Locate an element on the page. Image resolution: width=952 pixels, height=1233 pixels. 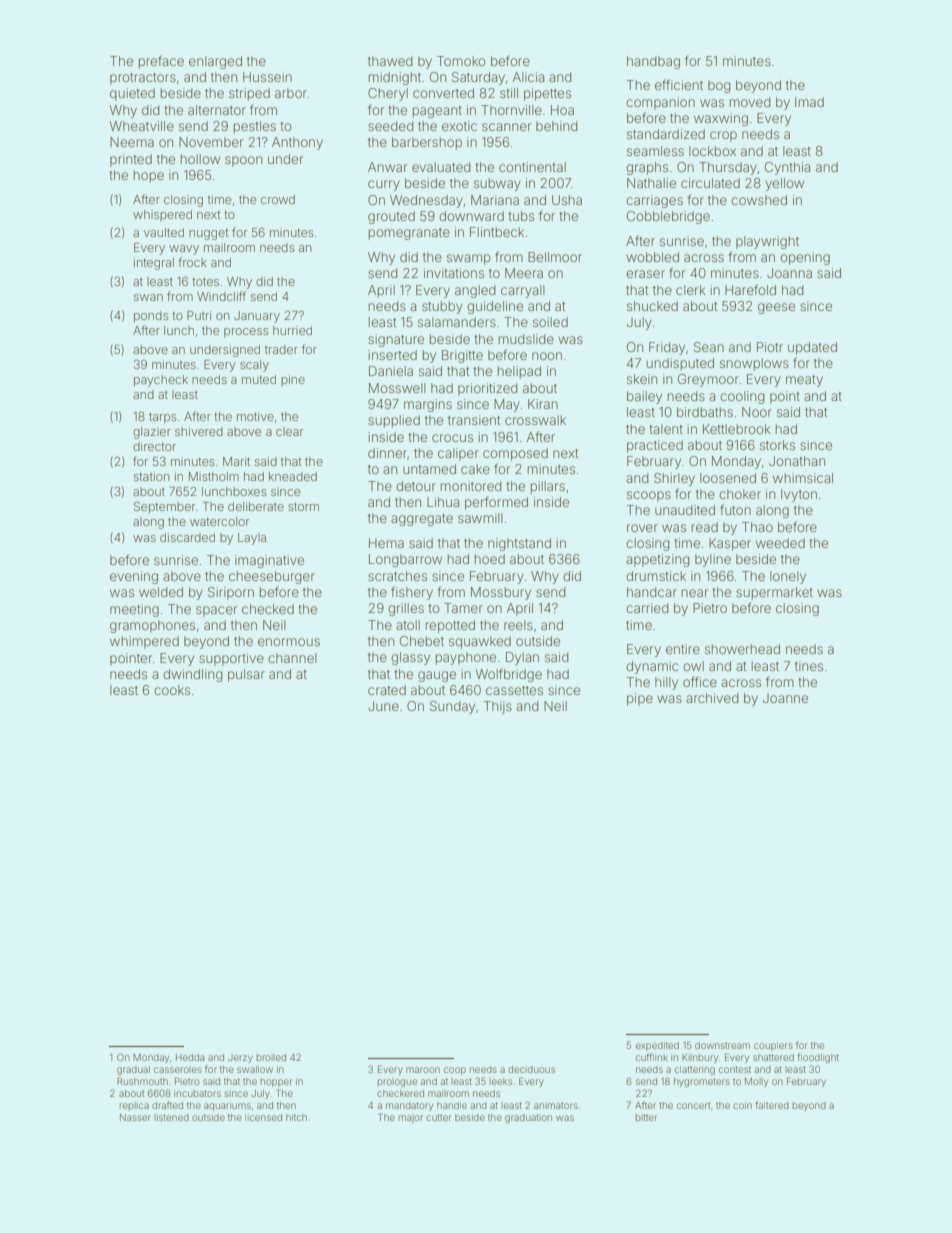
deciduous is located at coordinates (531, 1069).
